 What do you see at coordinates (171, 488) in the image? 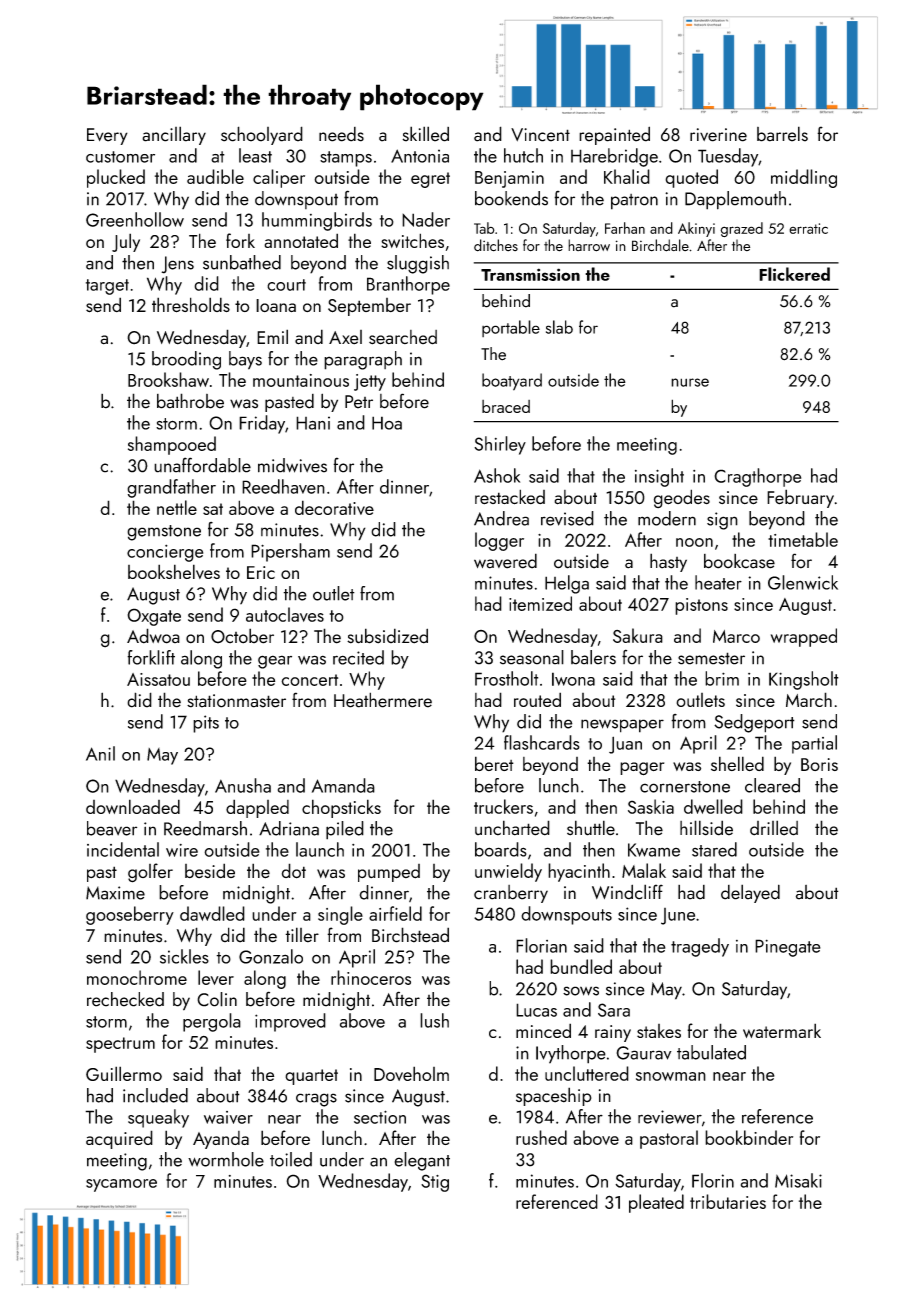
I see `grandfather` at bounding box center [171, 488].
